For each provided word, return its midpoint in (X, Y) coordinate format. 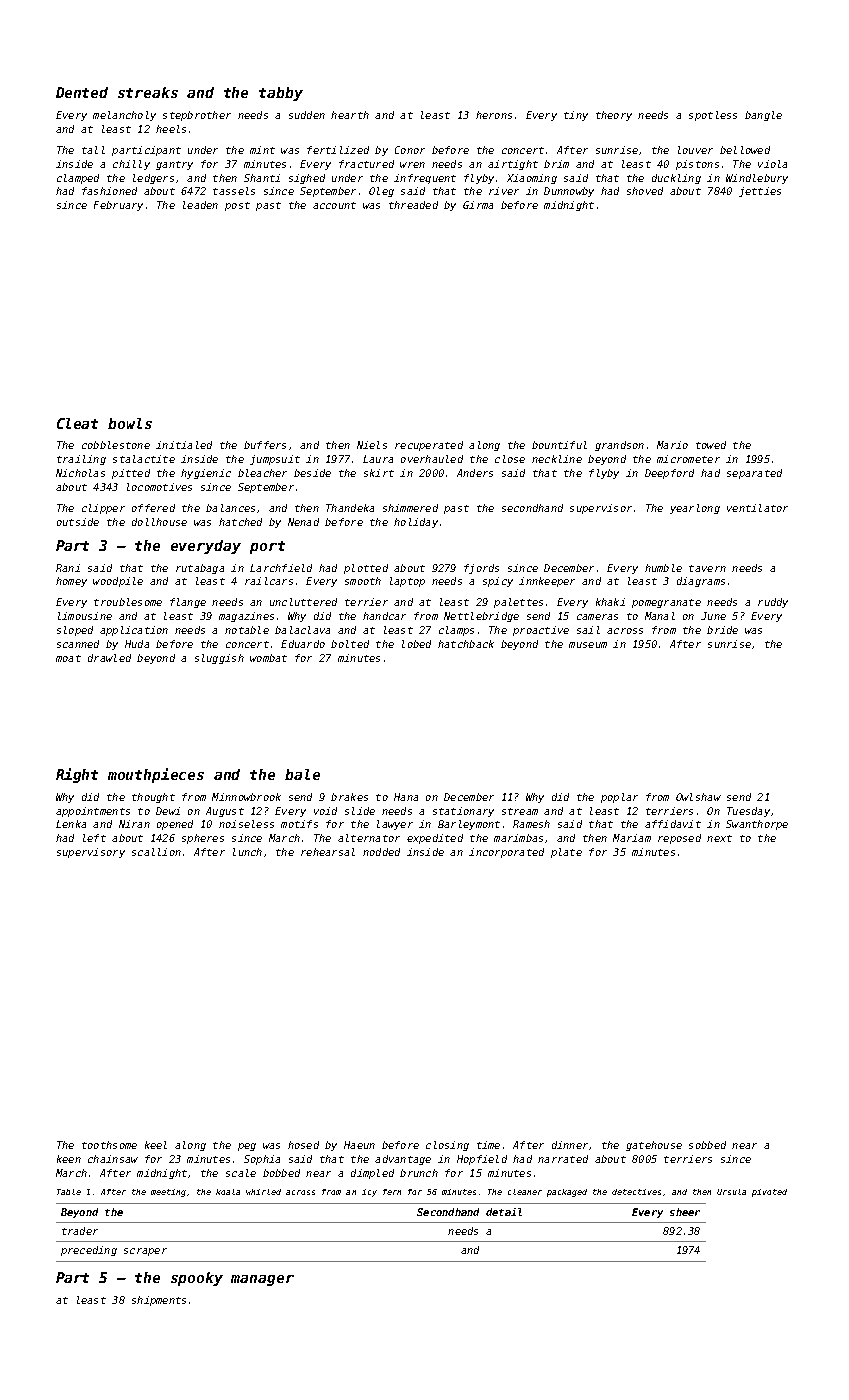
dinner (570, 1145)
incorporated (506, 853)
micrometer (688, 459)
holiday (416, 523)
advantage (403, 1160)
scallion (156, 852)
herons (494, 115)
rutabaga (200, 569)
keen (69, 1159)
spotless (713, 116)
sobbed (707, 1145)
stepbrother (197, 116)
